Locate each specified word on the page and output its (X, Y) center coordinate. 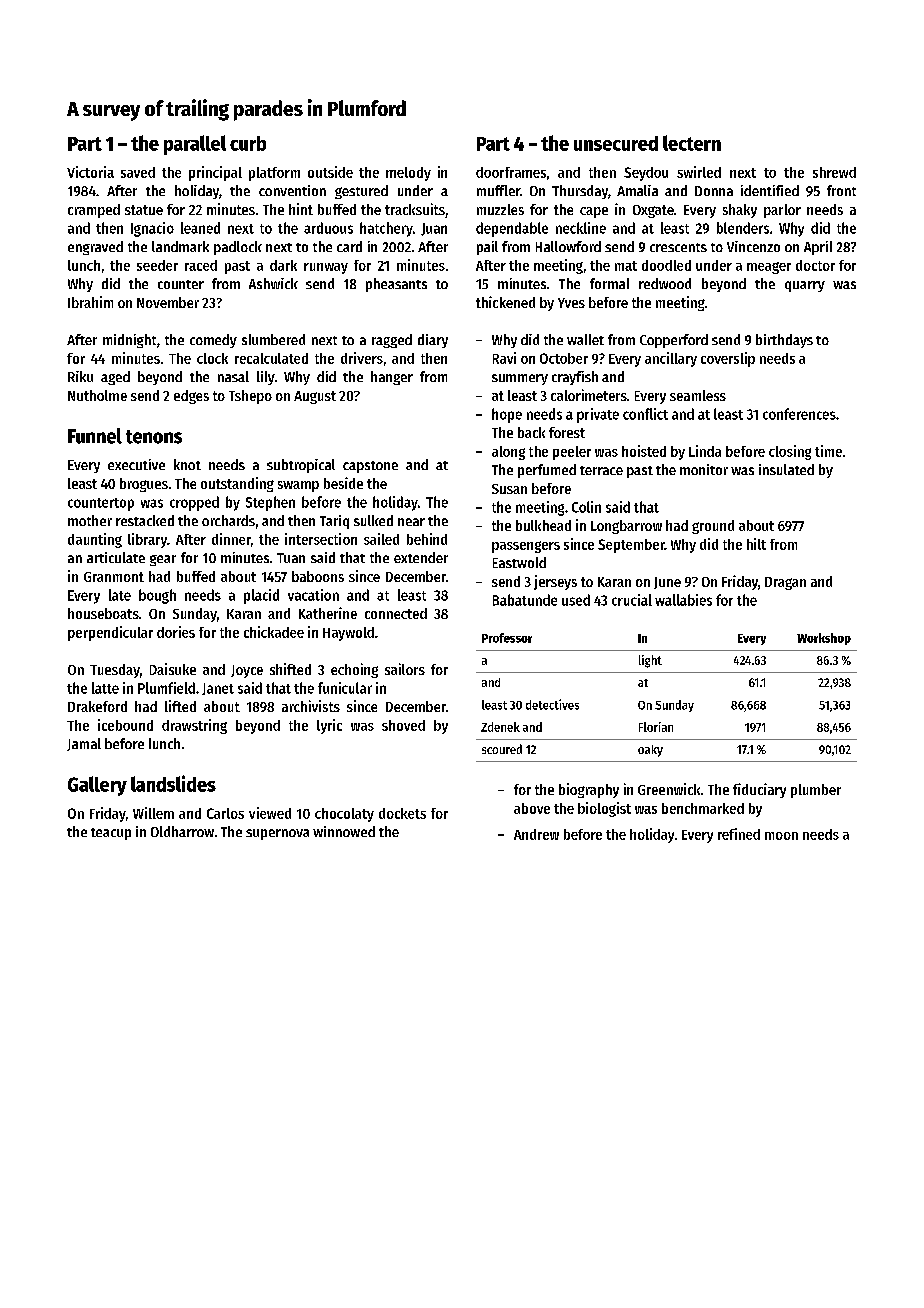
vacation (313, 595)
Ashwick (273, 283)
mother (90, 520)
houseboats (103, 613)
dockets (402, 813)
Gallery (97, 786)
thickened (505, 302)
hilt (756, 544)
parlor (782, 211)
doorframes (511, 172)
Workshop (824, 639)
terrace (601, 470)
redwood (665, 283)
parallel (195, 145)
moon (781, 836)
